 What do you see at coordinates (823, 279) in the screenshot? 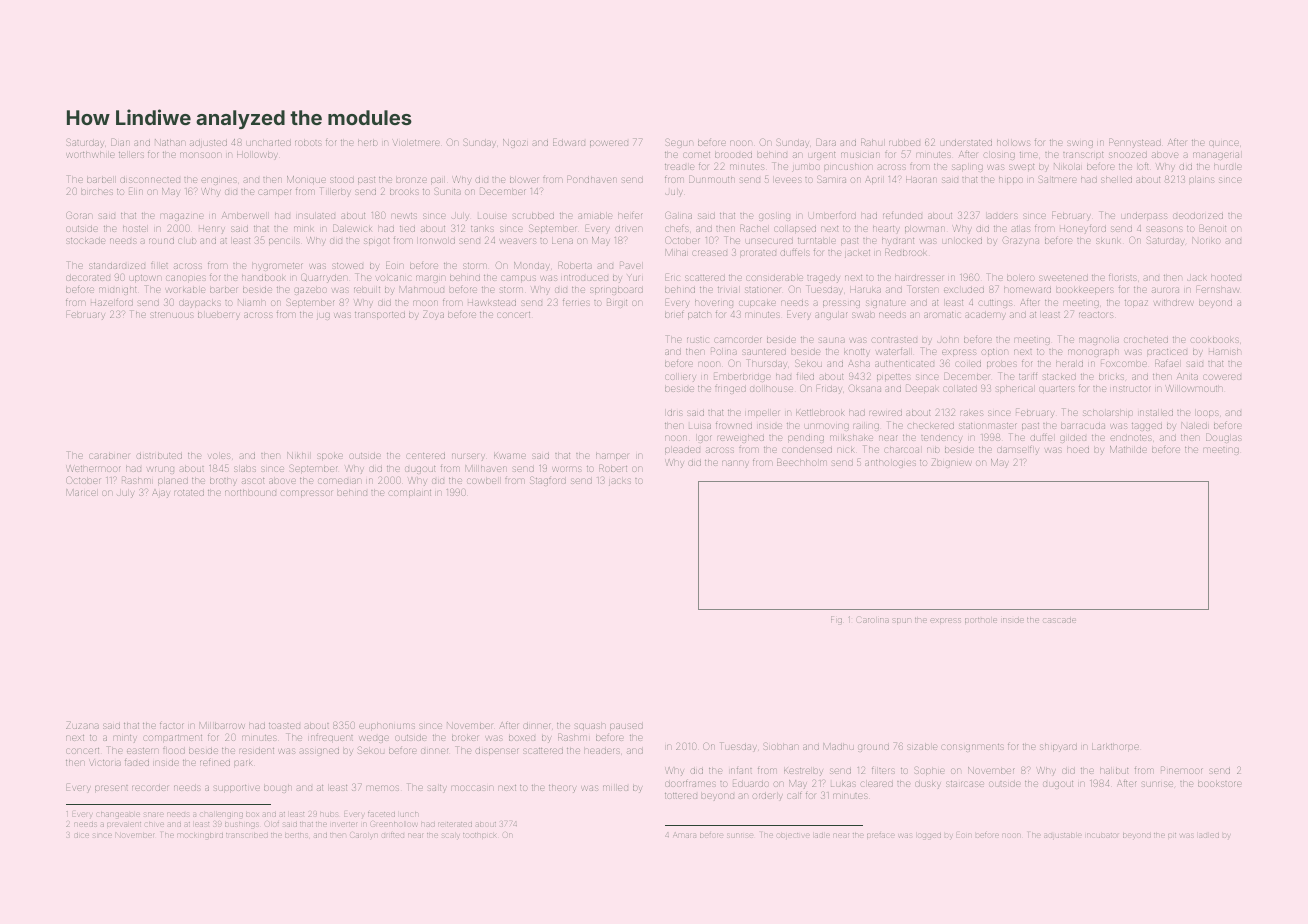
I see `tragedy` at bounding box center [823, 279].
